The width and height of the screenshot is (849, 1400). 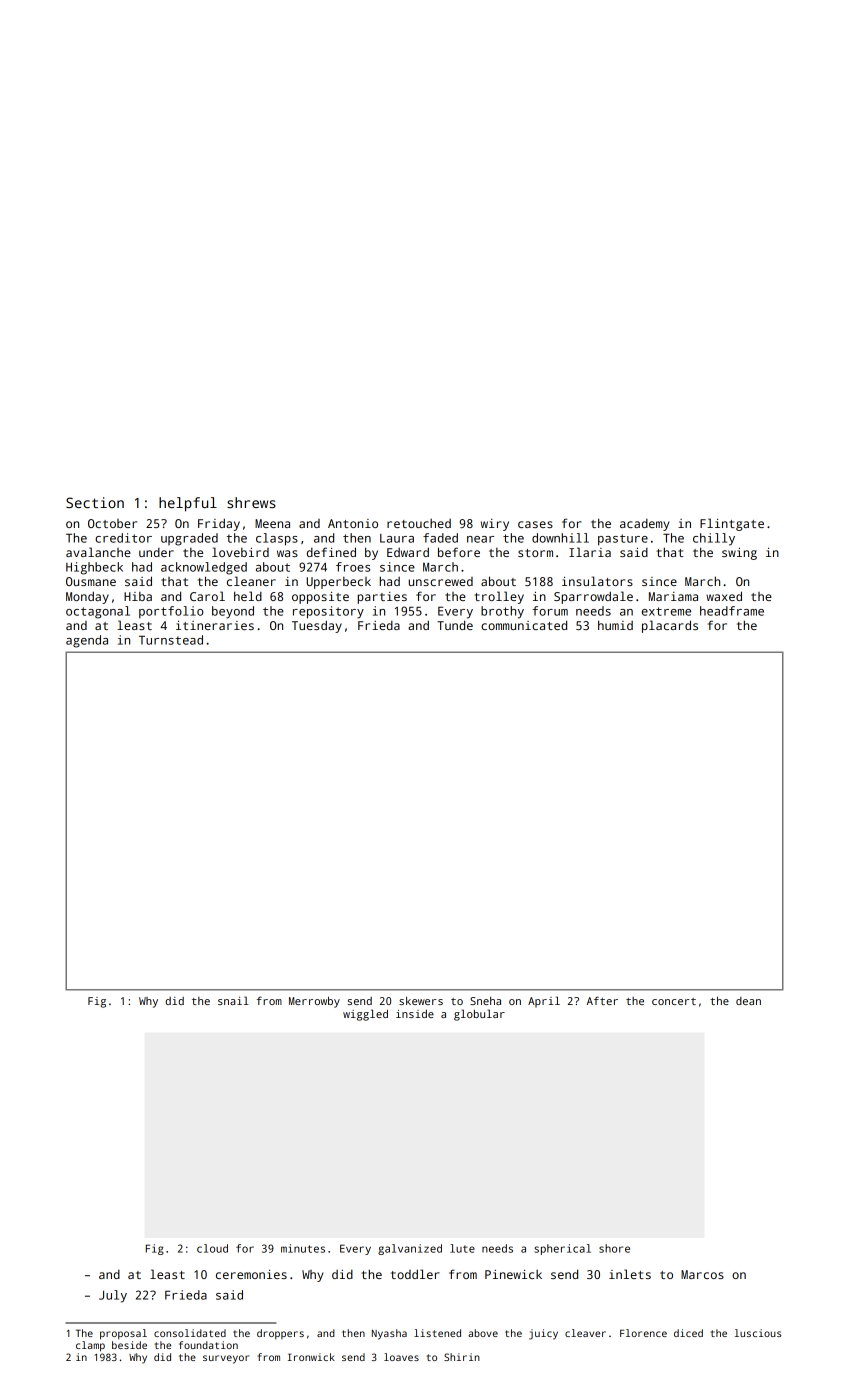 What do you see at coordinates (365, 1015) in the screenshot?
I see `wiggled` at bounding box center [365, 1015].
